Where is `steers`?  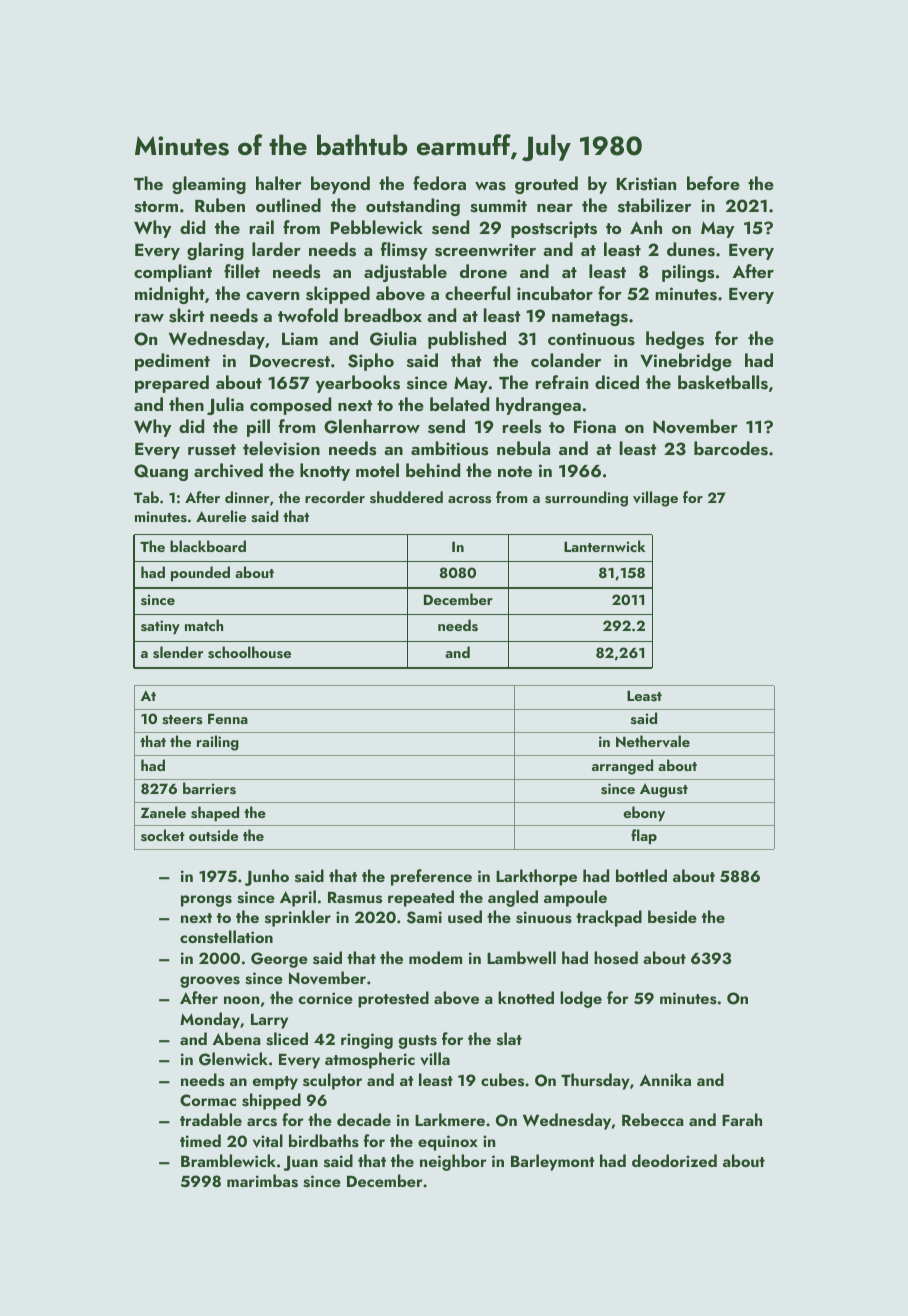
steers is located at coordinates (182, 720).
